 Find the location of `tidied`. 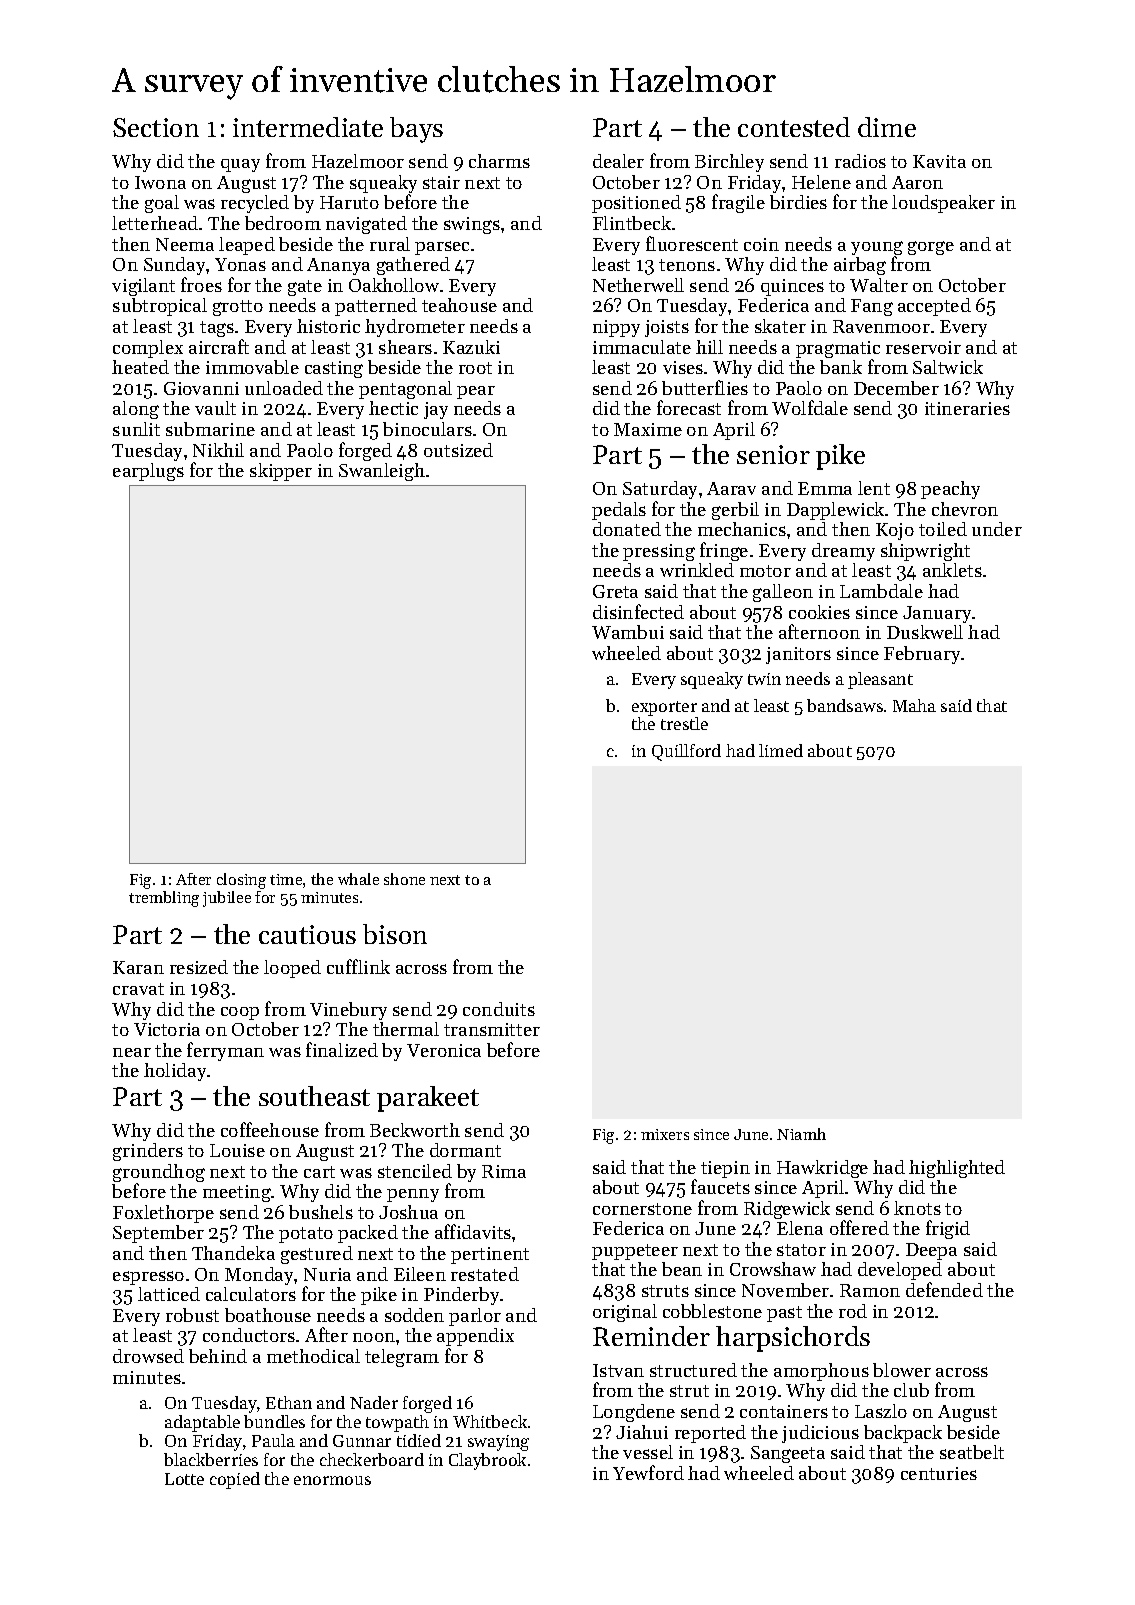

tidied is located at coordinates (419, 1440).
